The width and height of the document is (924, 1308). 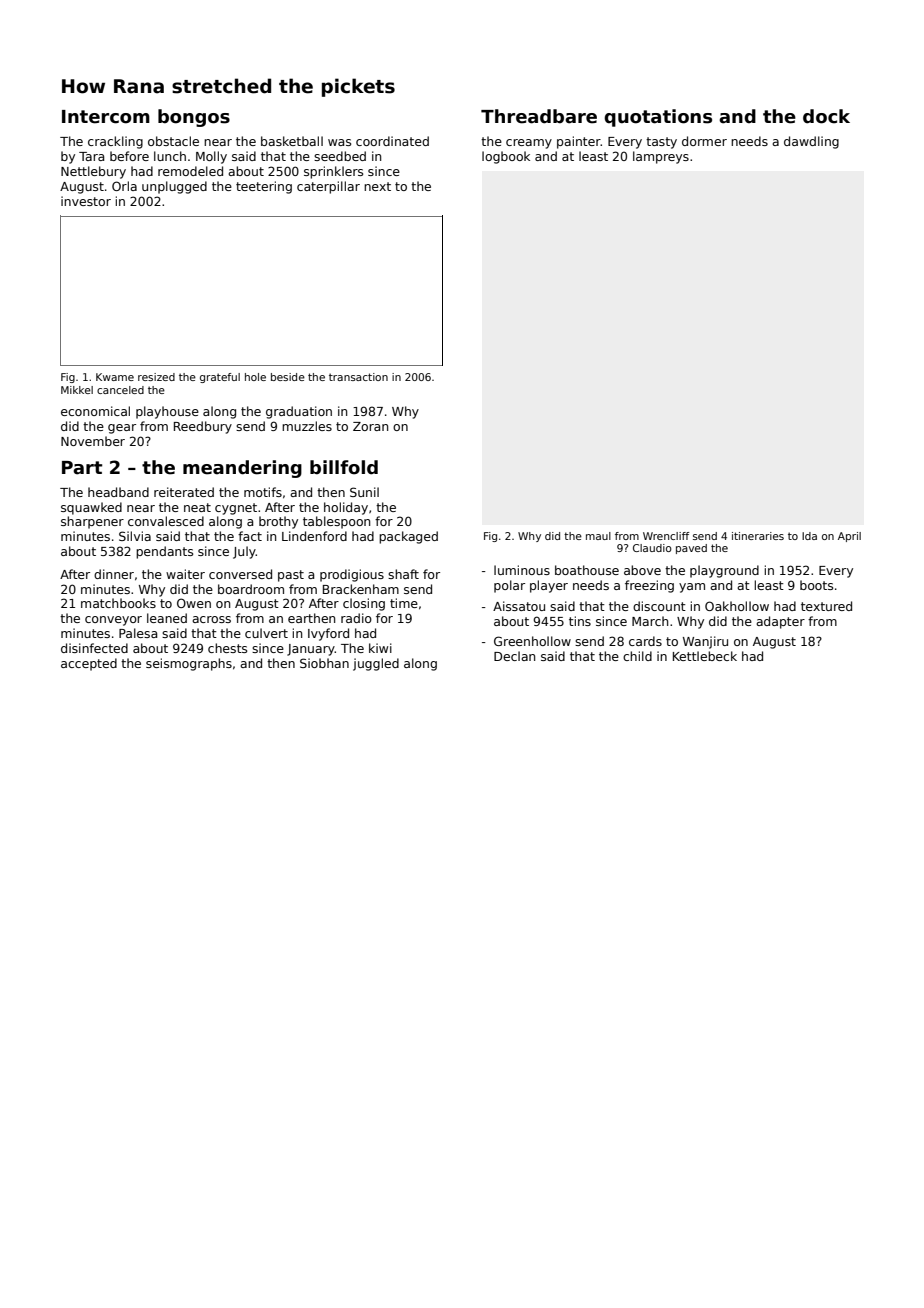 What do you see at coordinates (519, 606) in the document?
I see `Aissatou` at bounding box center [519, 606].
